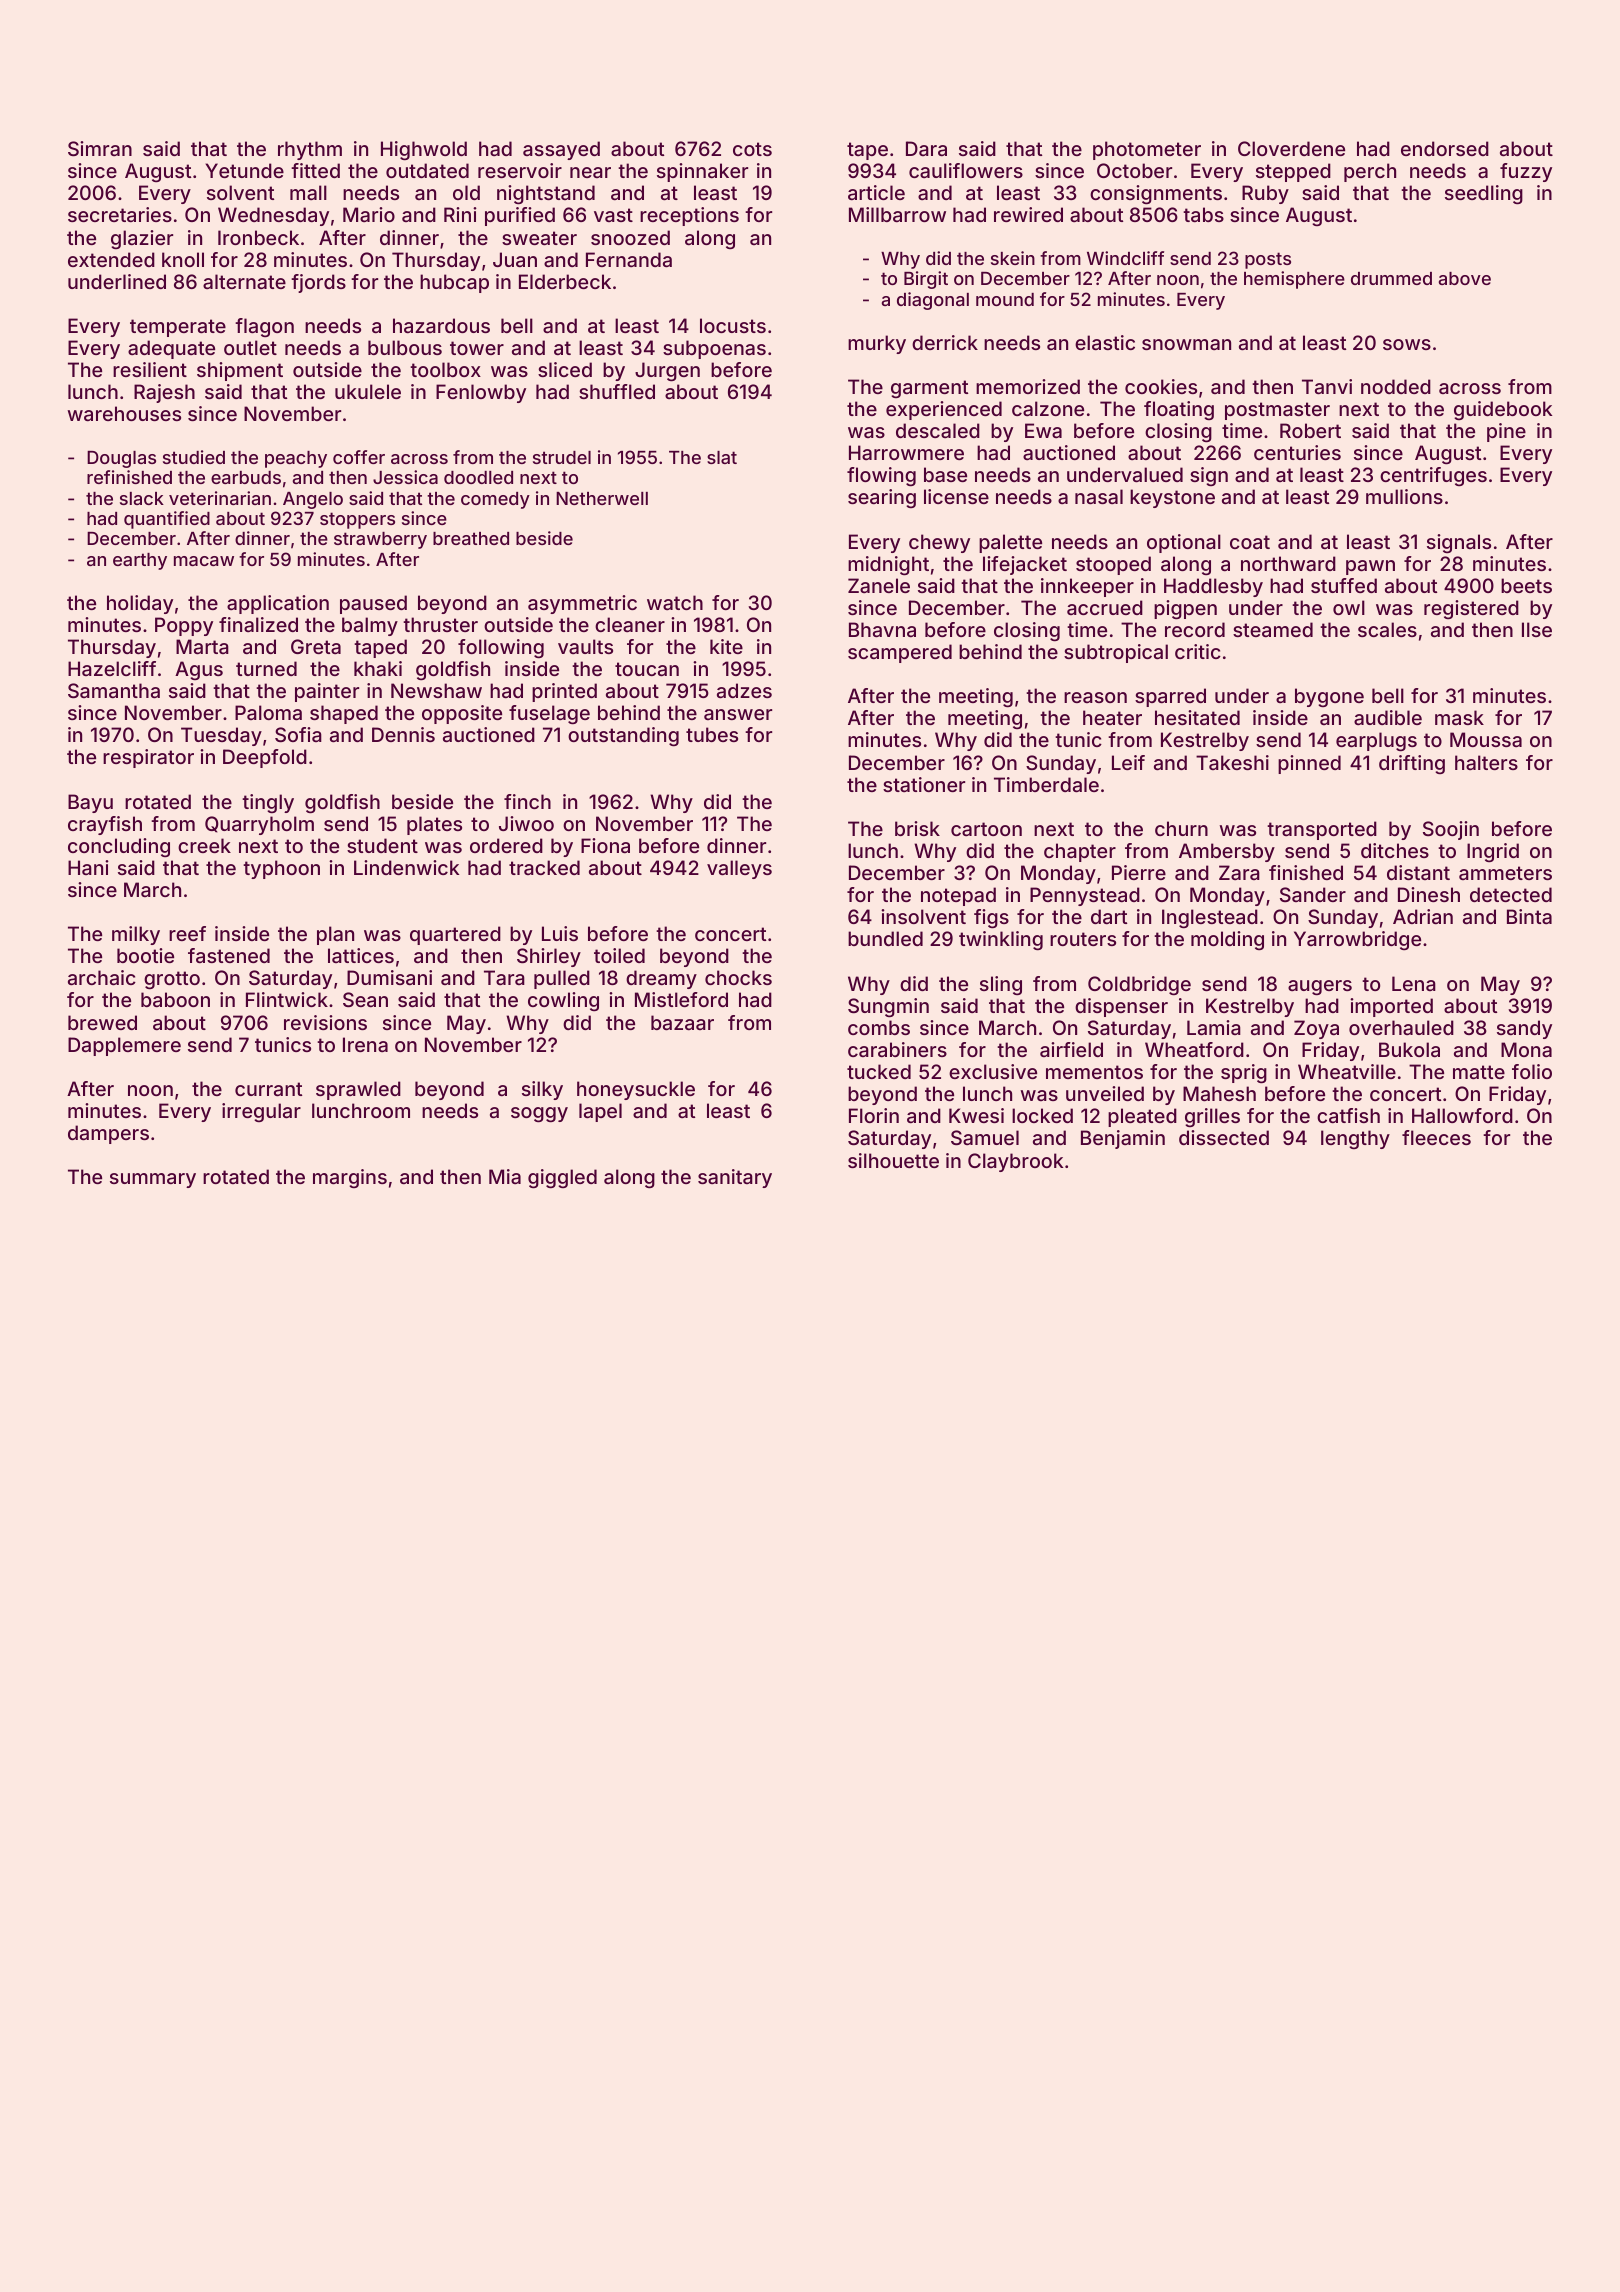 The width and height of the document is (1620, 2292). Describe the element at coordinates (258, 237) in the document. I see `Ironbeck` at that location.
